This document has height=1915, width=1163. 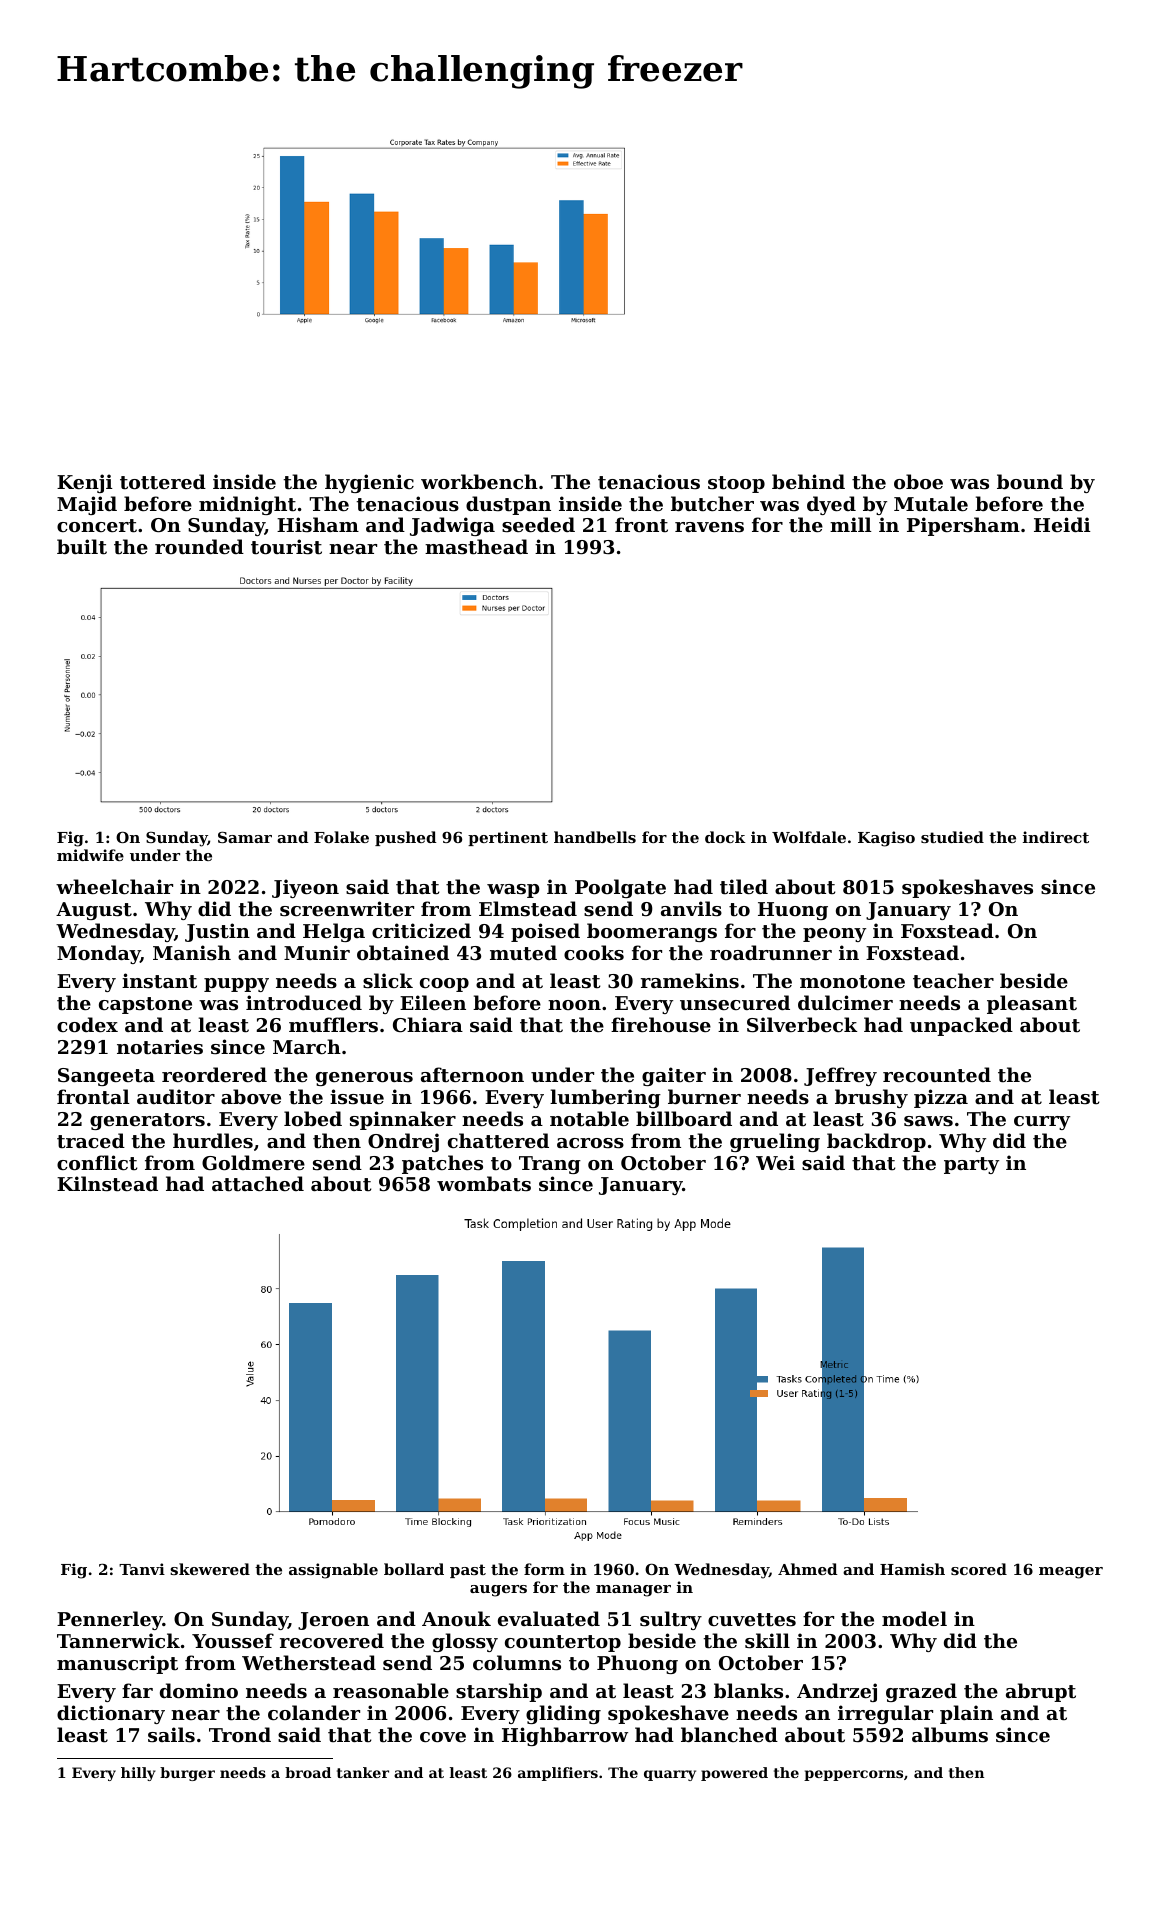 I want to click on peppercorns, so click(x=853, y=1775).
